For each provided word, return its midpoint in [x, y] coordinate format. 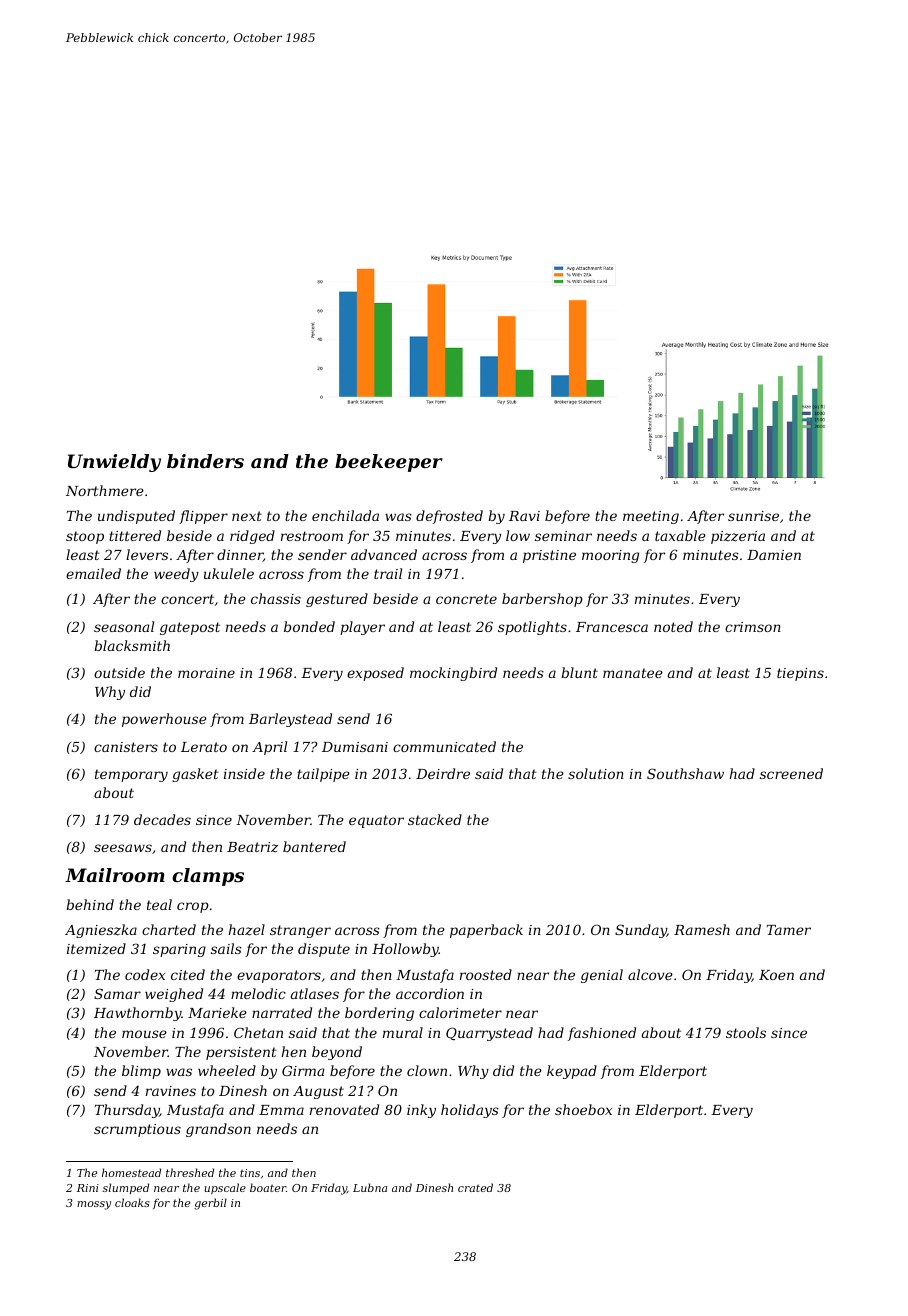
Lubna [370, 1187]
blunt [579, 672]
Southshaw [685, 773]
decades [162, 819]
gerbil [210, 1204]
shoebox [583, 1109]
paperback [486, 931]
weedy [176, 575]
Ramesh [702, 929]
